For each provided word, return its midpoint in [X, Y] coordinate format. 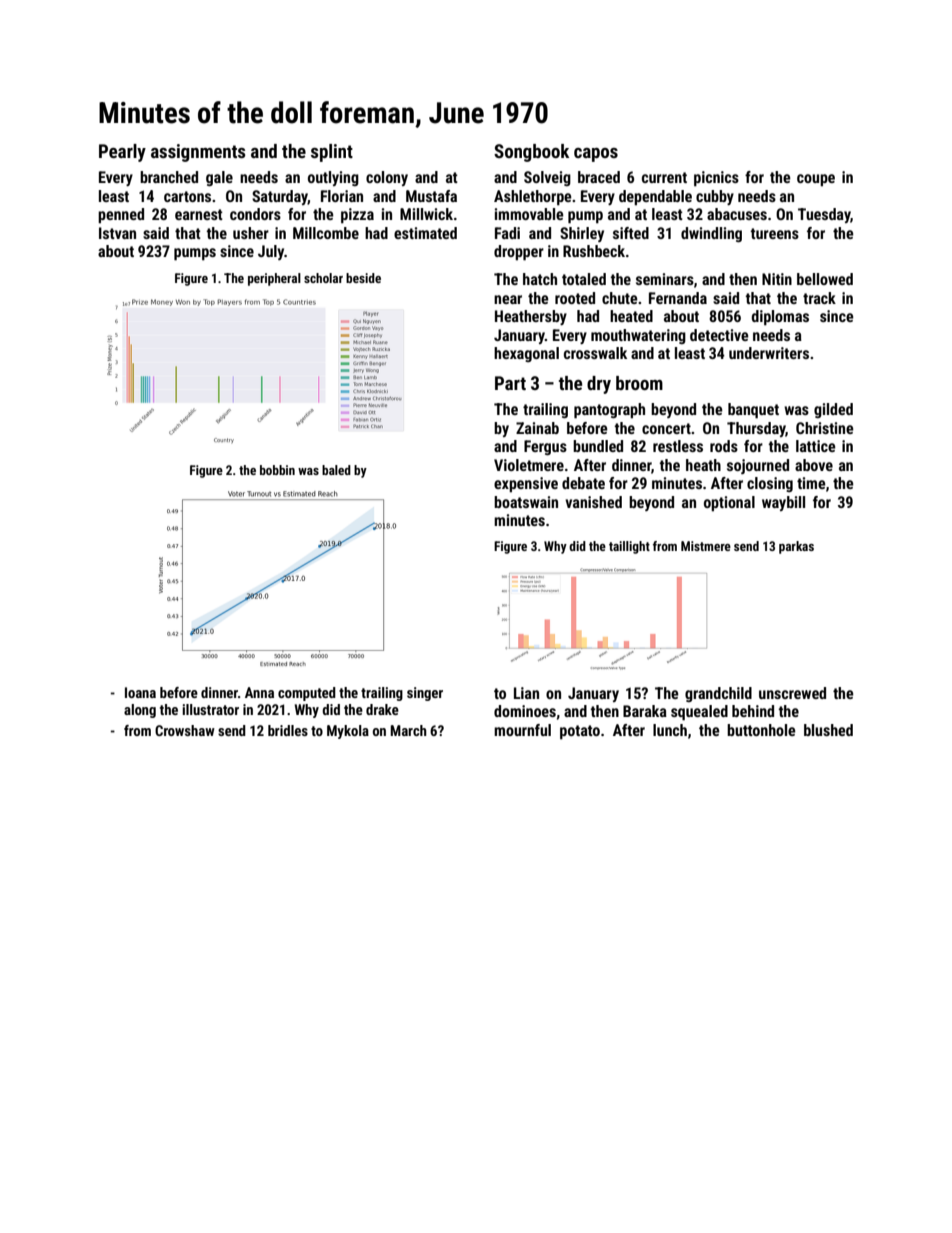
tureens [775, 233]
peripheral [274, 279]
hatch [540, 279]
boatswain [526, 502]
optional [729, 504]
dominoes [525, 711]
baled [336, 470]
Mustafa [431, 196]
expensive [526, 485]
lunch [670, 730]
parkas [796, 547]
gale [219, 178]
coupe [816, 180]
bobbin [277, 470]
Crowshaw [185, 730]
